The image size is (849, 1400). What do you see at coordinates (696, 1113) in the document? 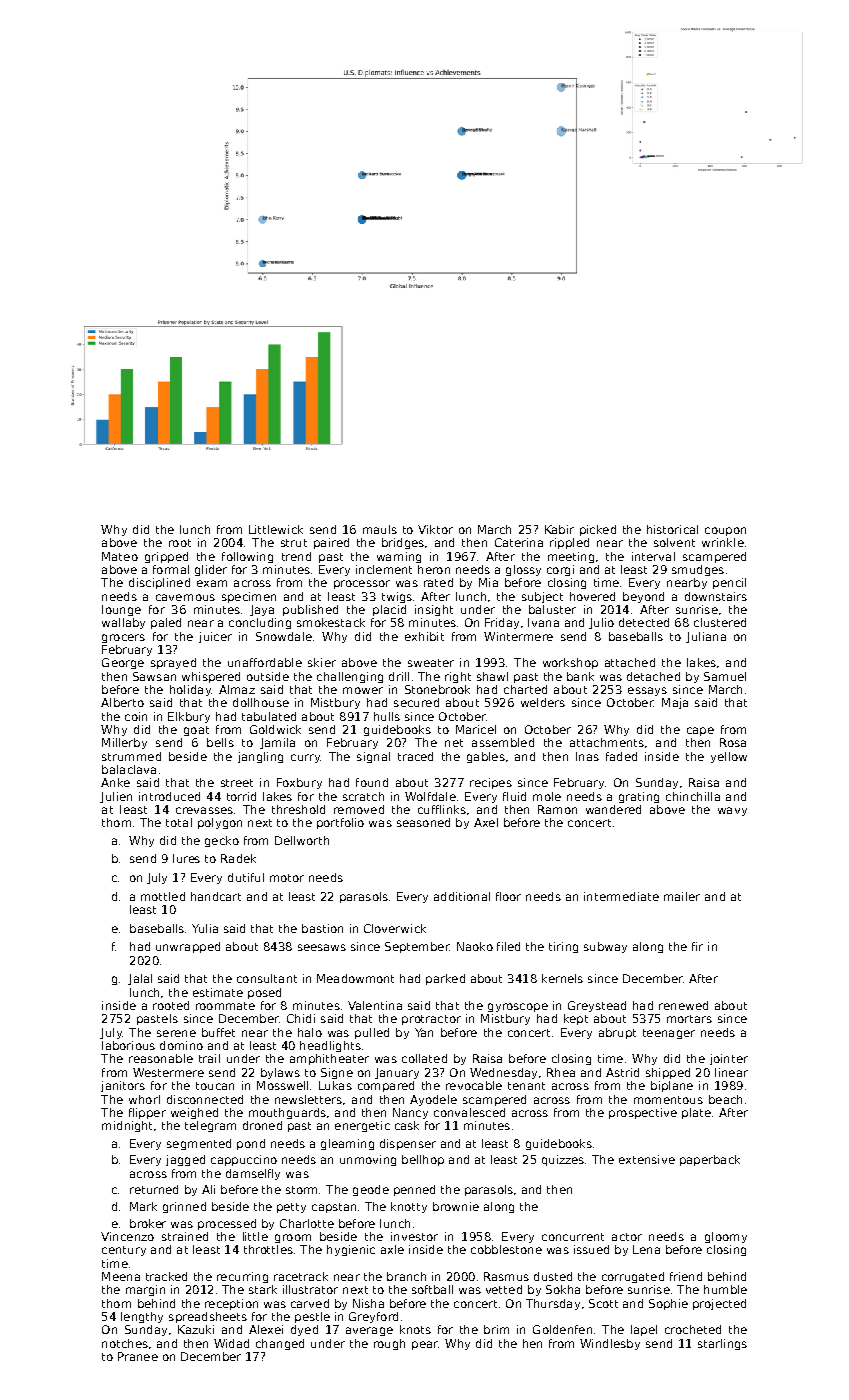
I see `plate` at bounding box center [696, 1113].
